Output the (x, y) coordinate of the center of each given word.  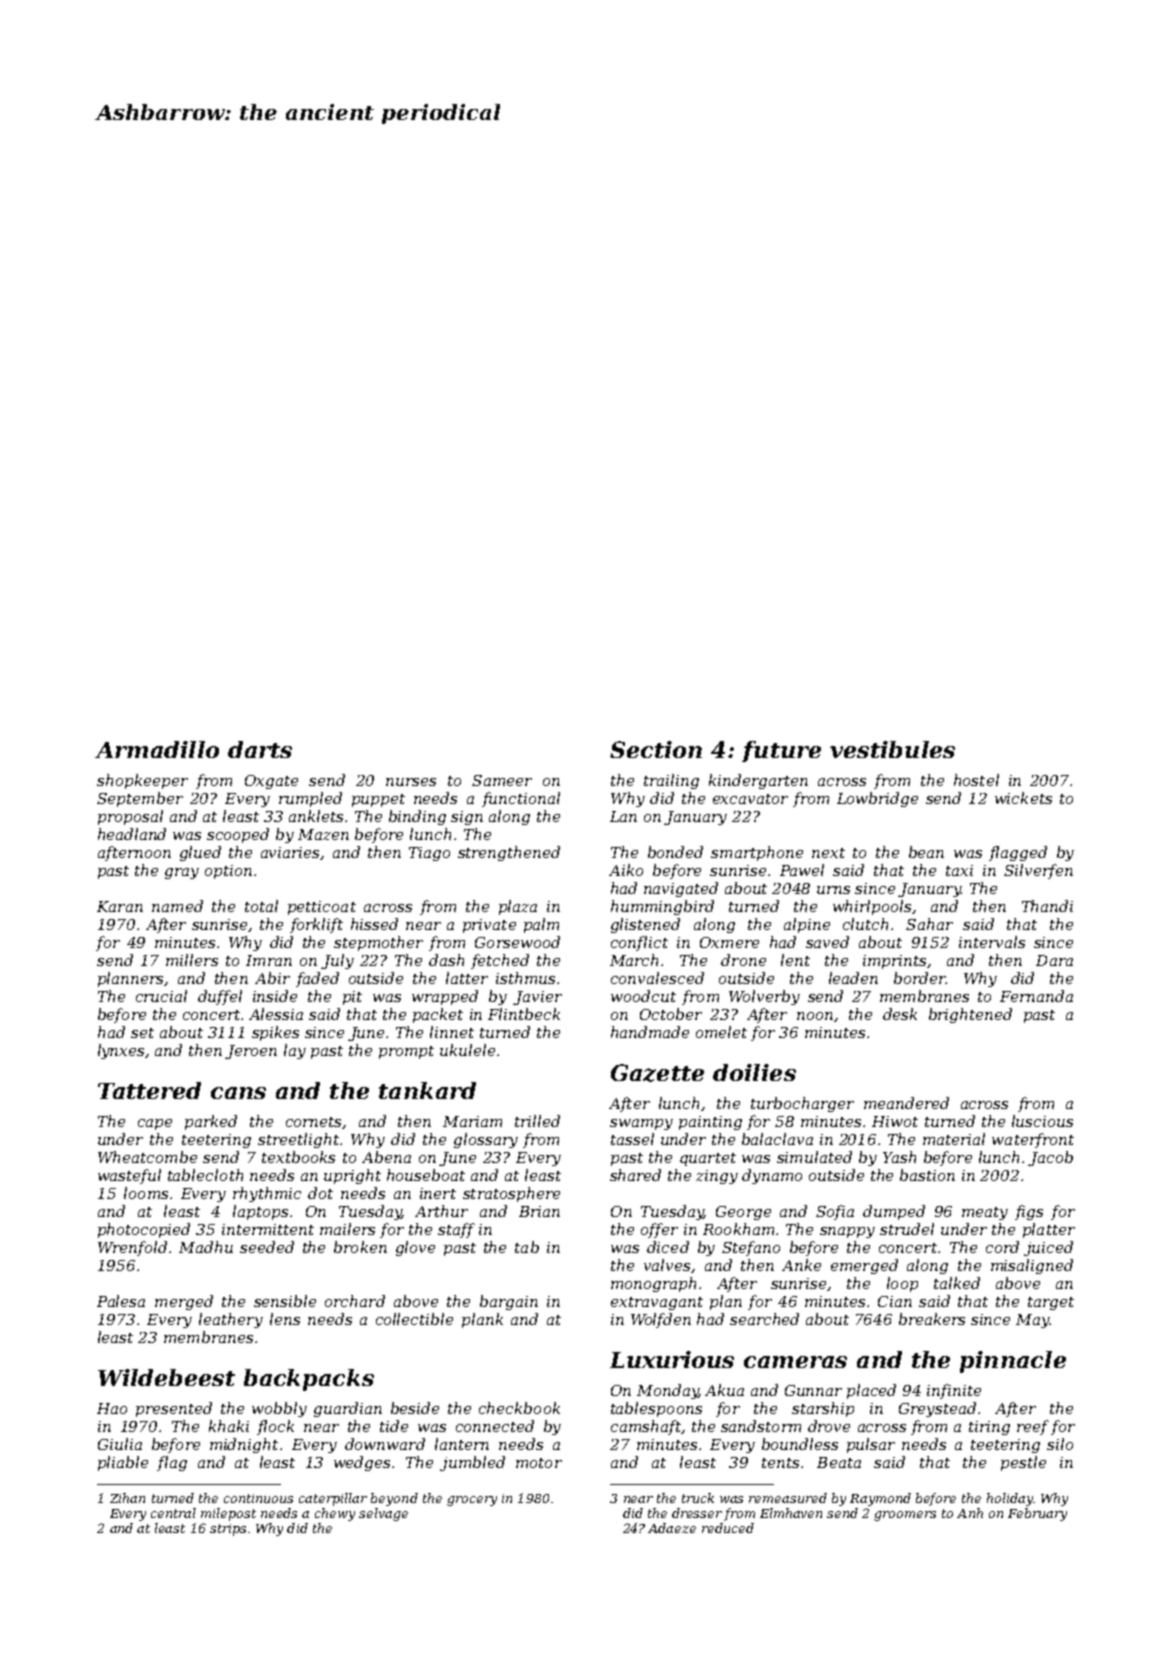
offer (659, 1230)
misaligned (1032, 1266)
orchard (355, 1301)
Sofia (835, 1212)
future (781, 751)
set (142, 1033)
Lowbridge (877, 799)
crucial (161, 996)
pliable (123, 1463)
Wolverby (764, 997)
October (671, 1014)
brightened (970, 1015)
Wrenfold (132, 1248)
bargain (509, 1302)
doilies (754, 1072)
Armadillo (157, 749)
